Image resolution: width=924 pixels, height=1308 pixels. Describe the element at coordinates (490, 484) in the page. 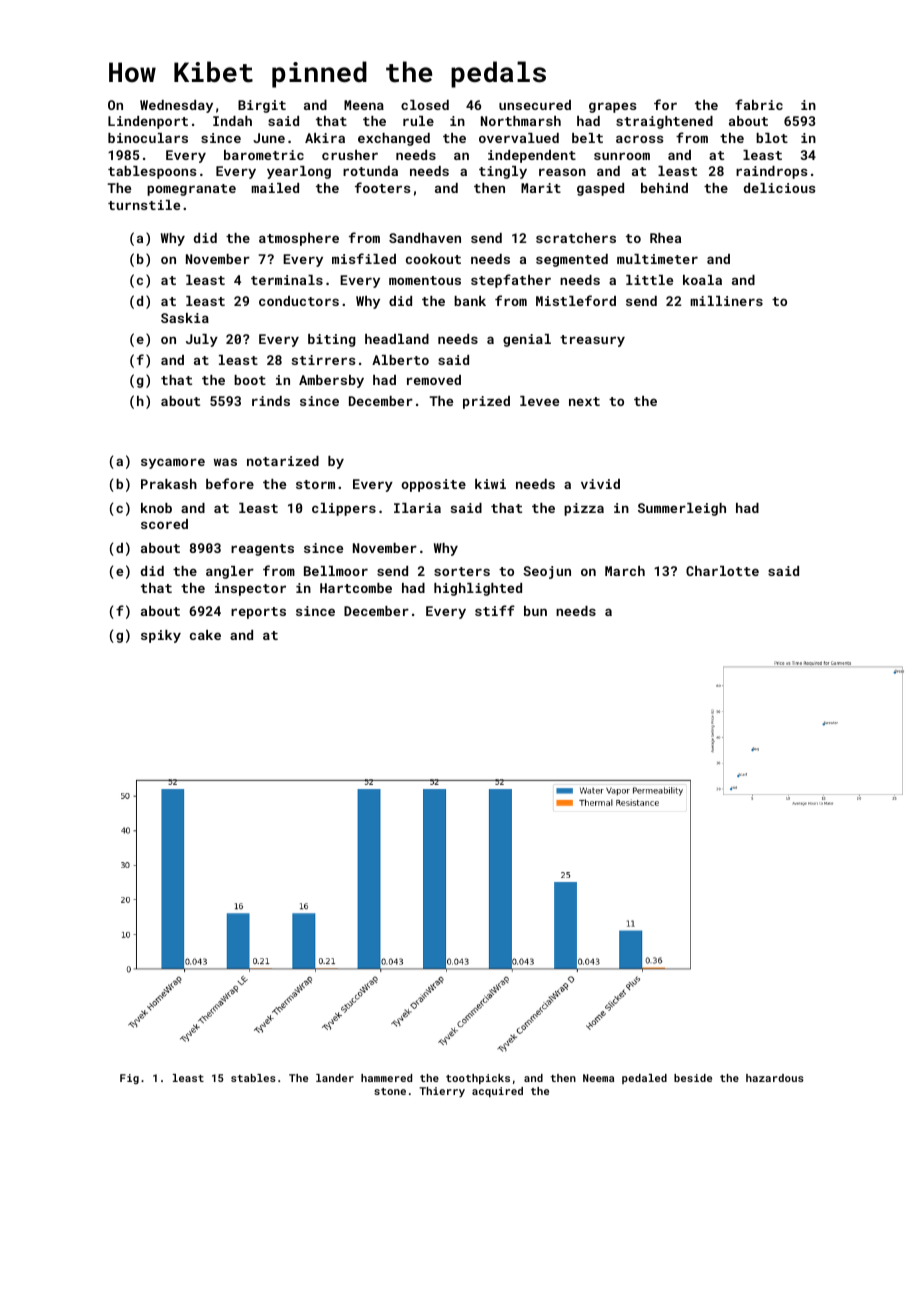

I see `kiwi` at that location.
